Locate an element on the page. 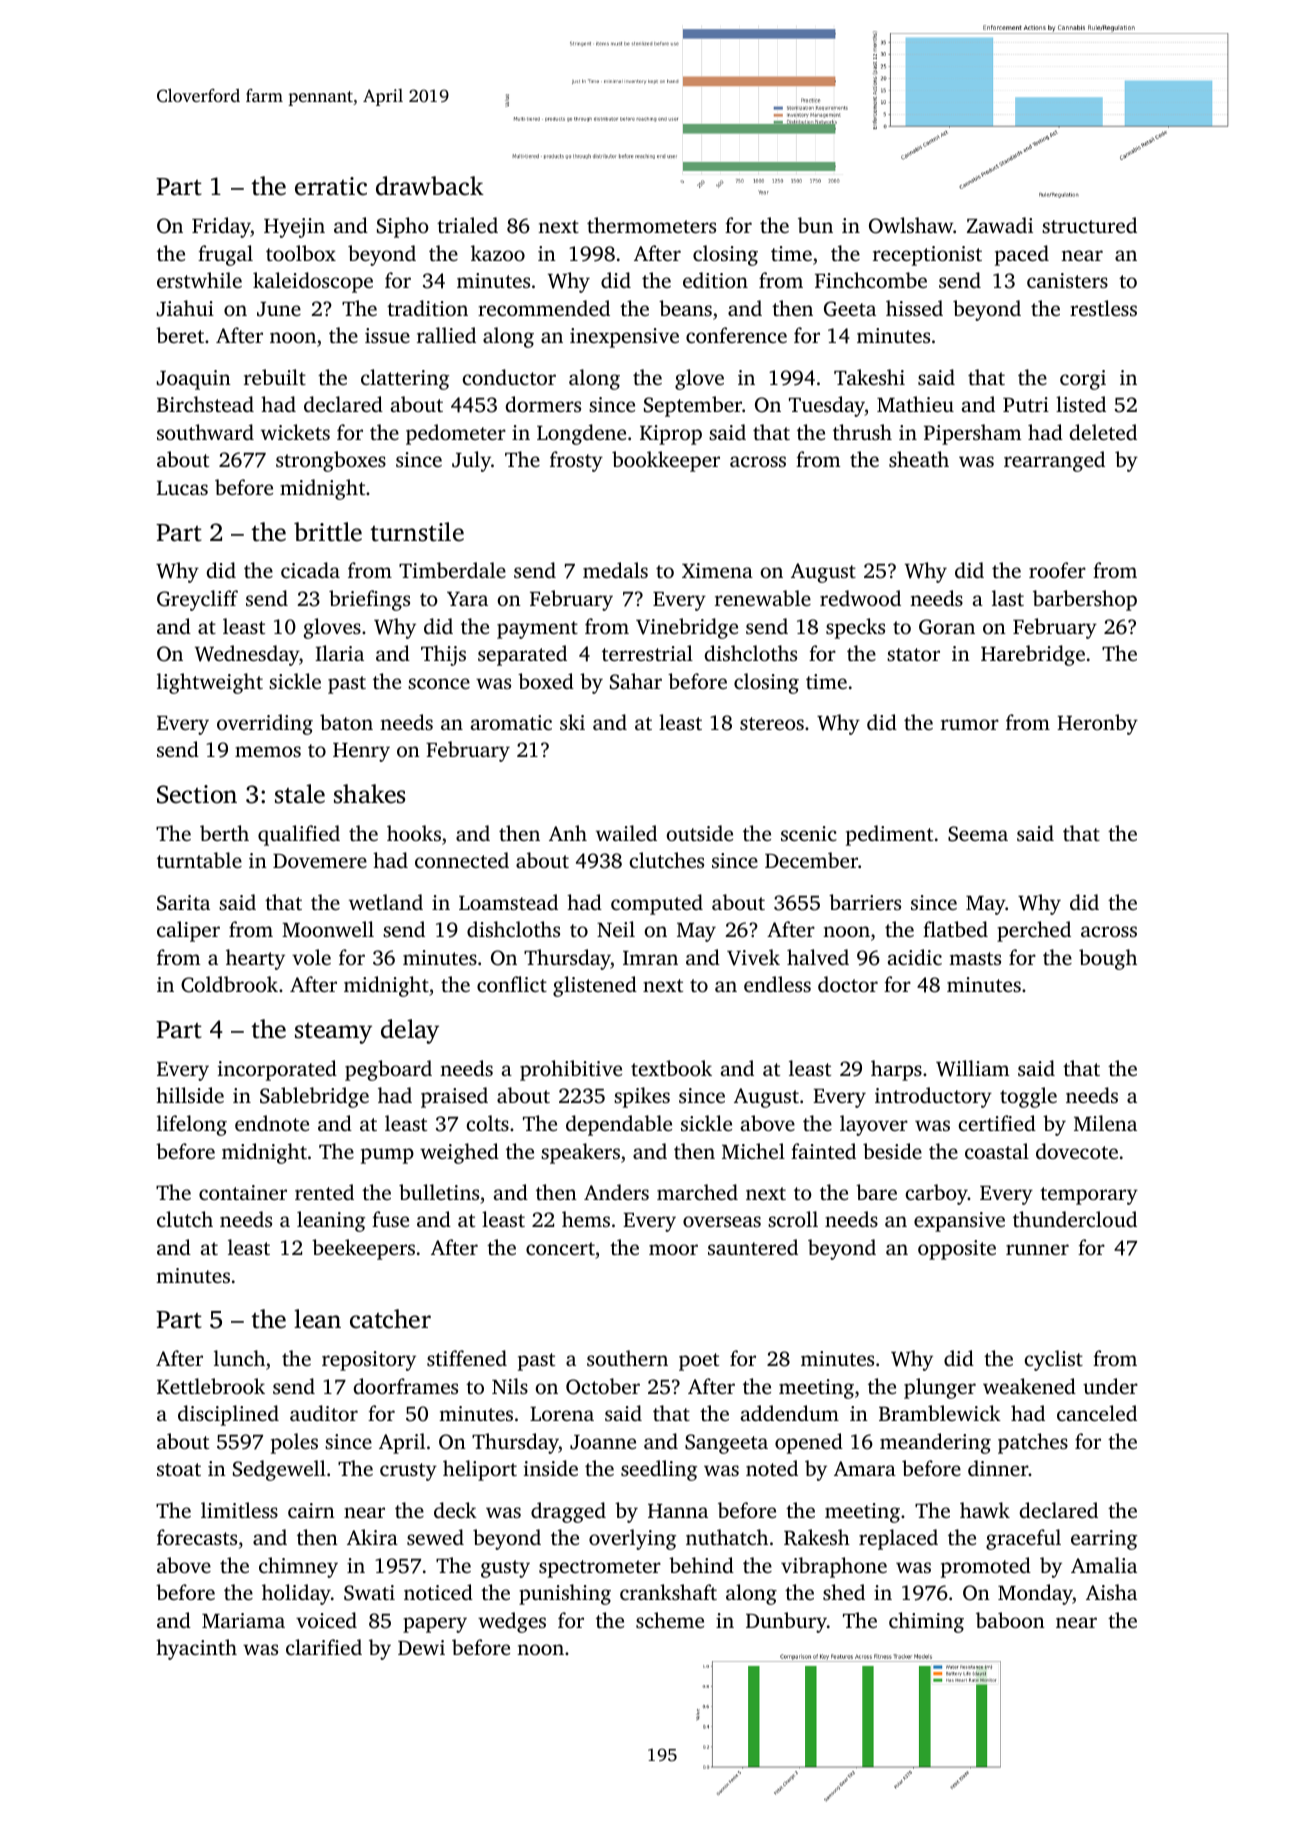 The width and height of the image is (1294, 1830). structured is located at coordinates (1089, 225).
